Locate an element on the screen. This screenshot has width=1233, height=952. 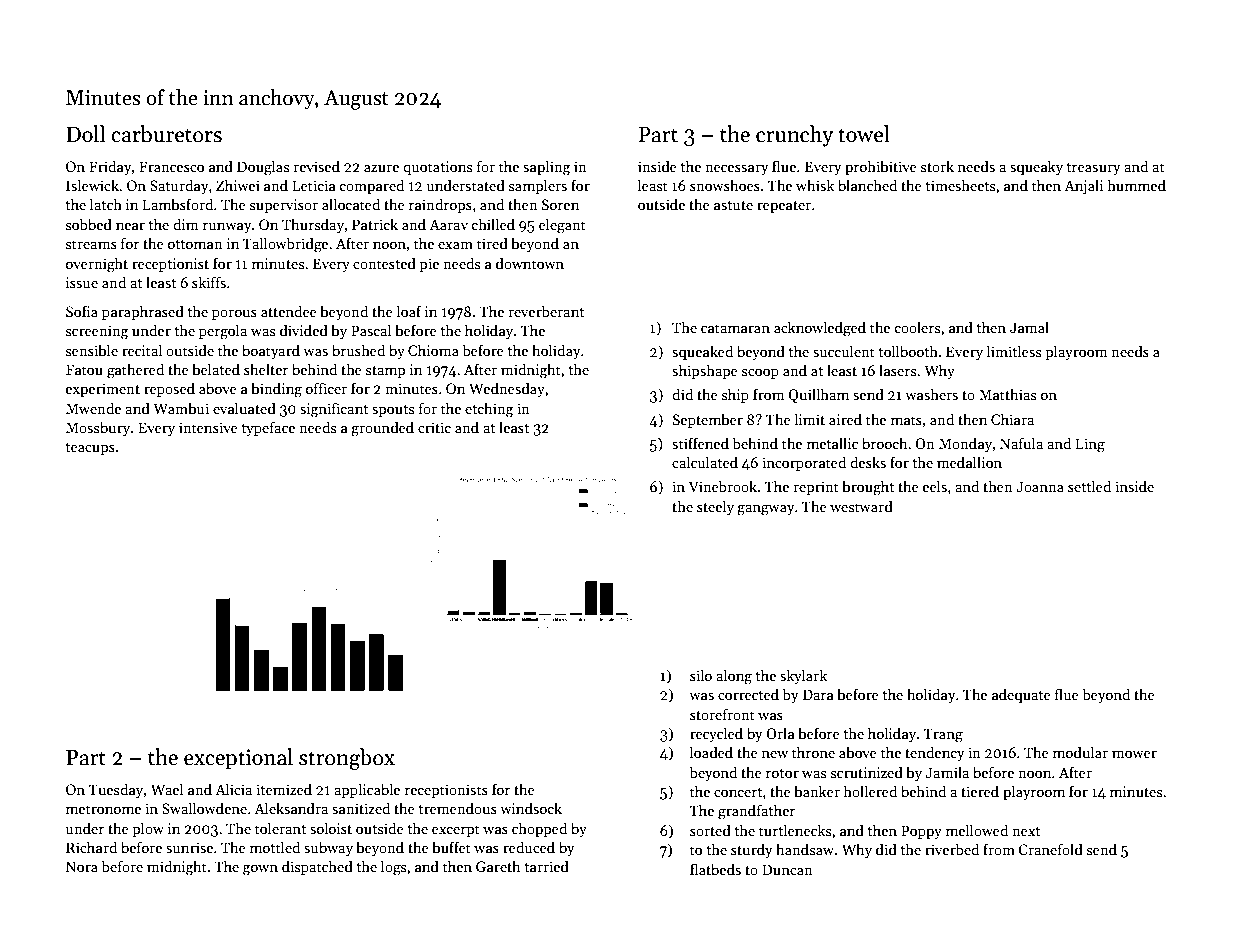
Poppy is located at coordinates (921, 832).
